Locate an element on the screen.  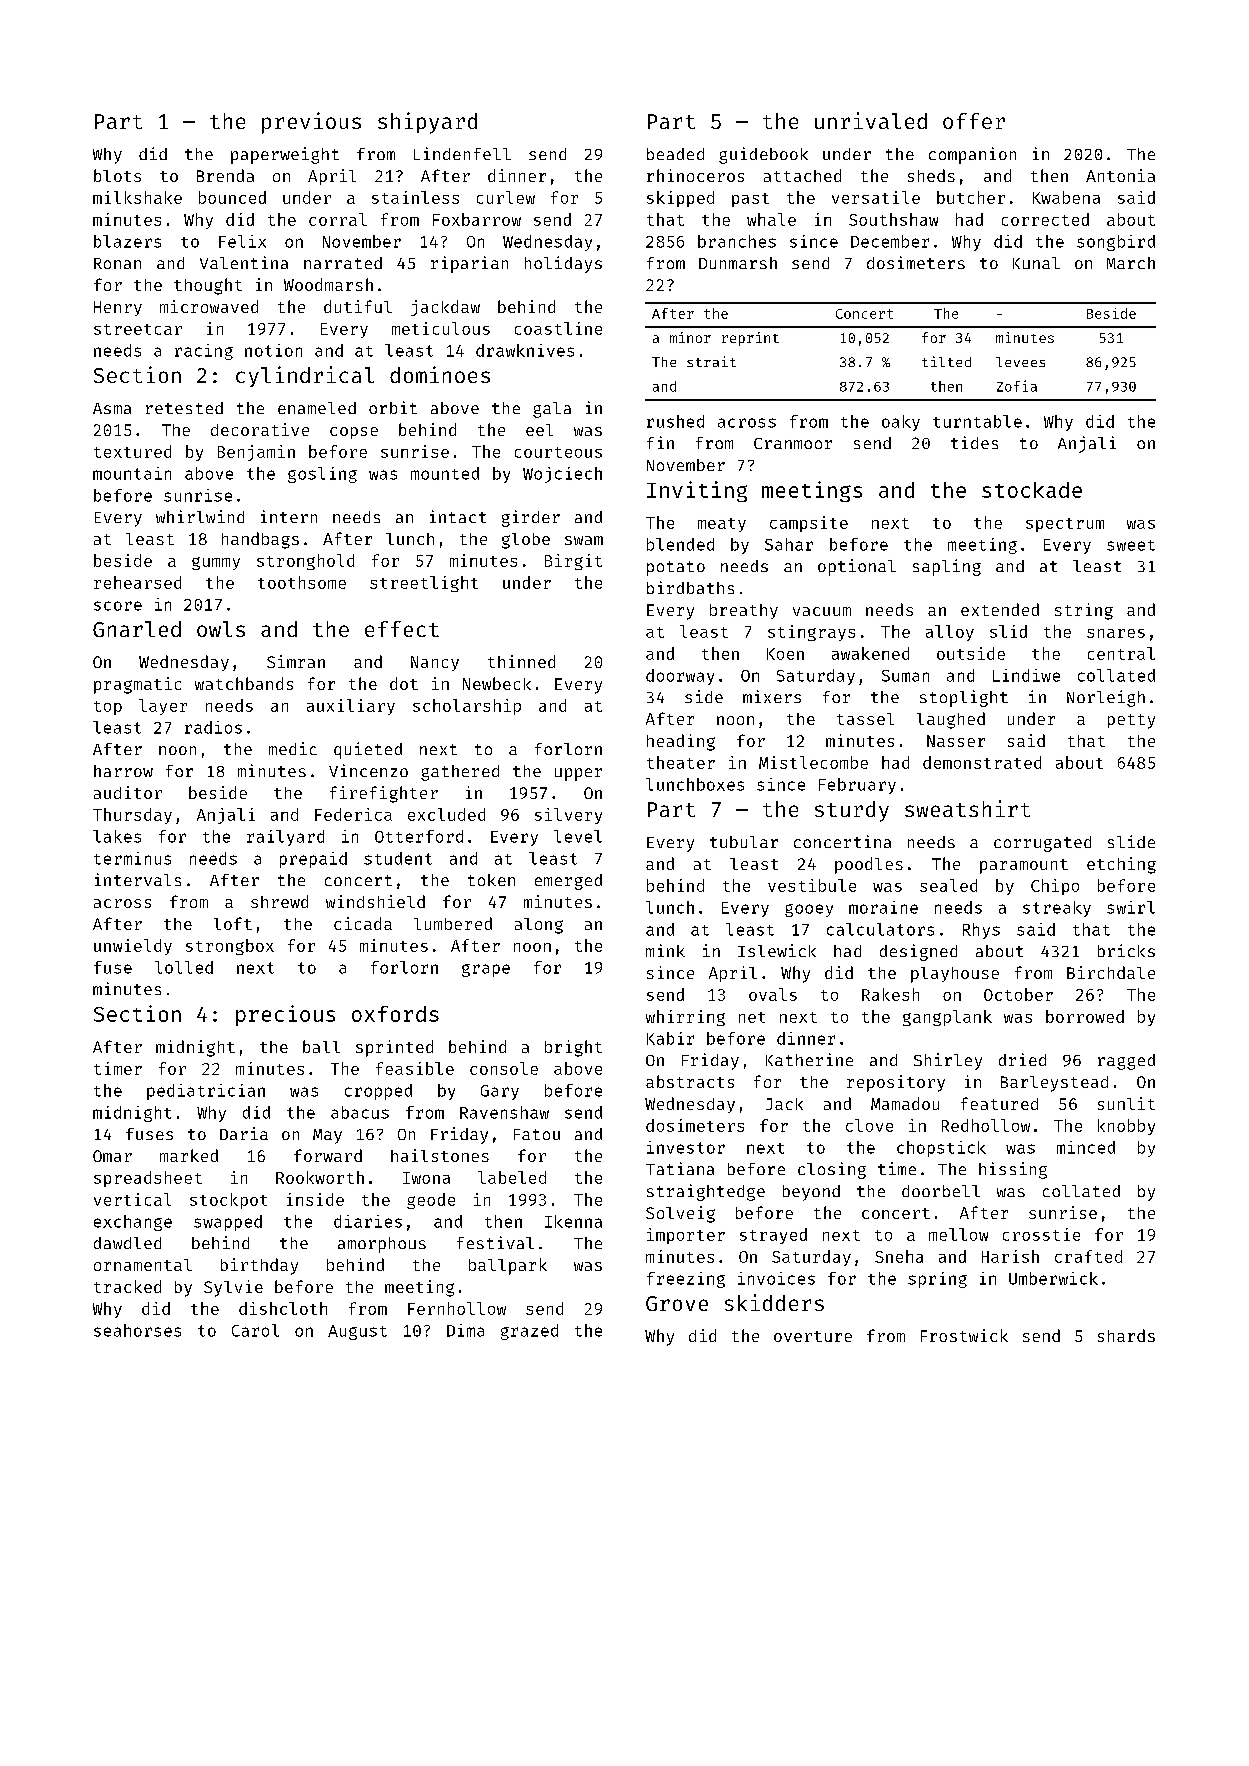
unrivaled is located at coordinates (871, 120).
